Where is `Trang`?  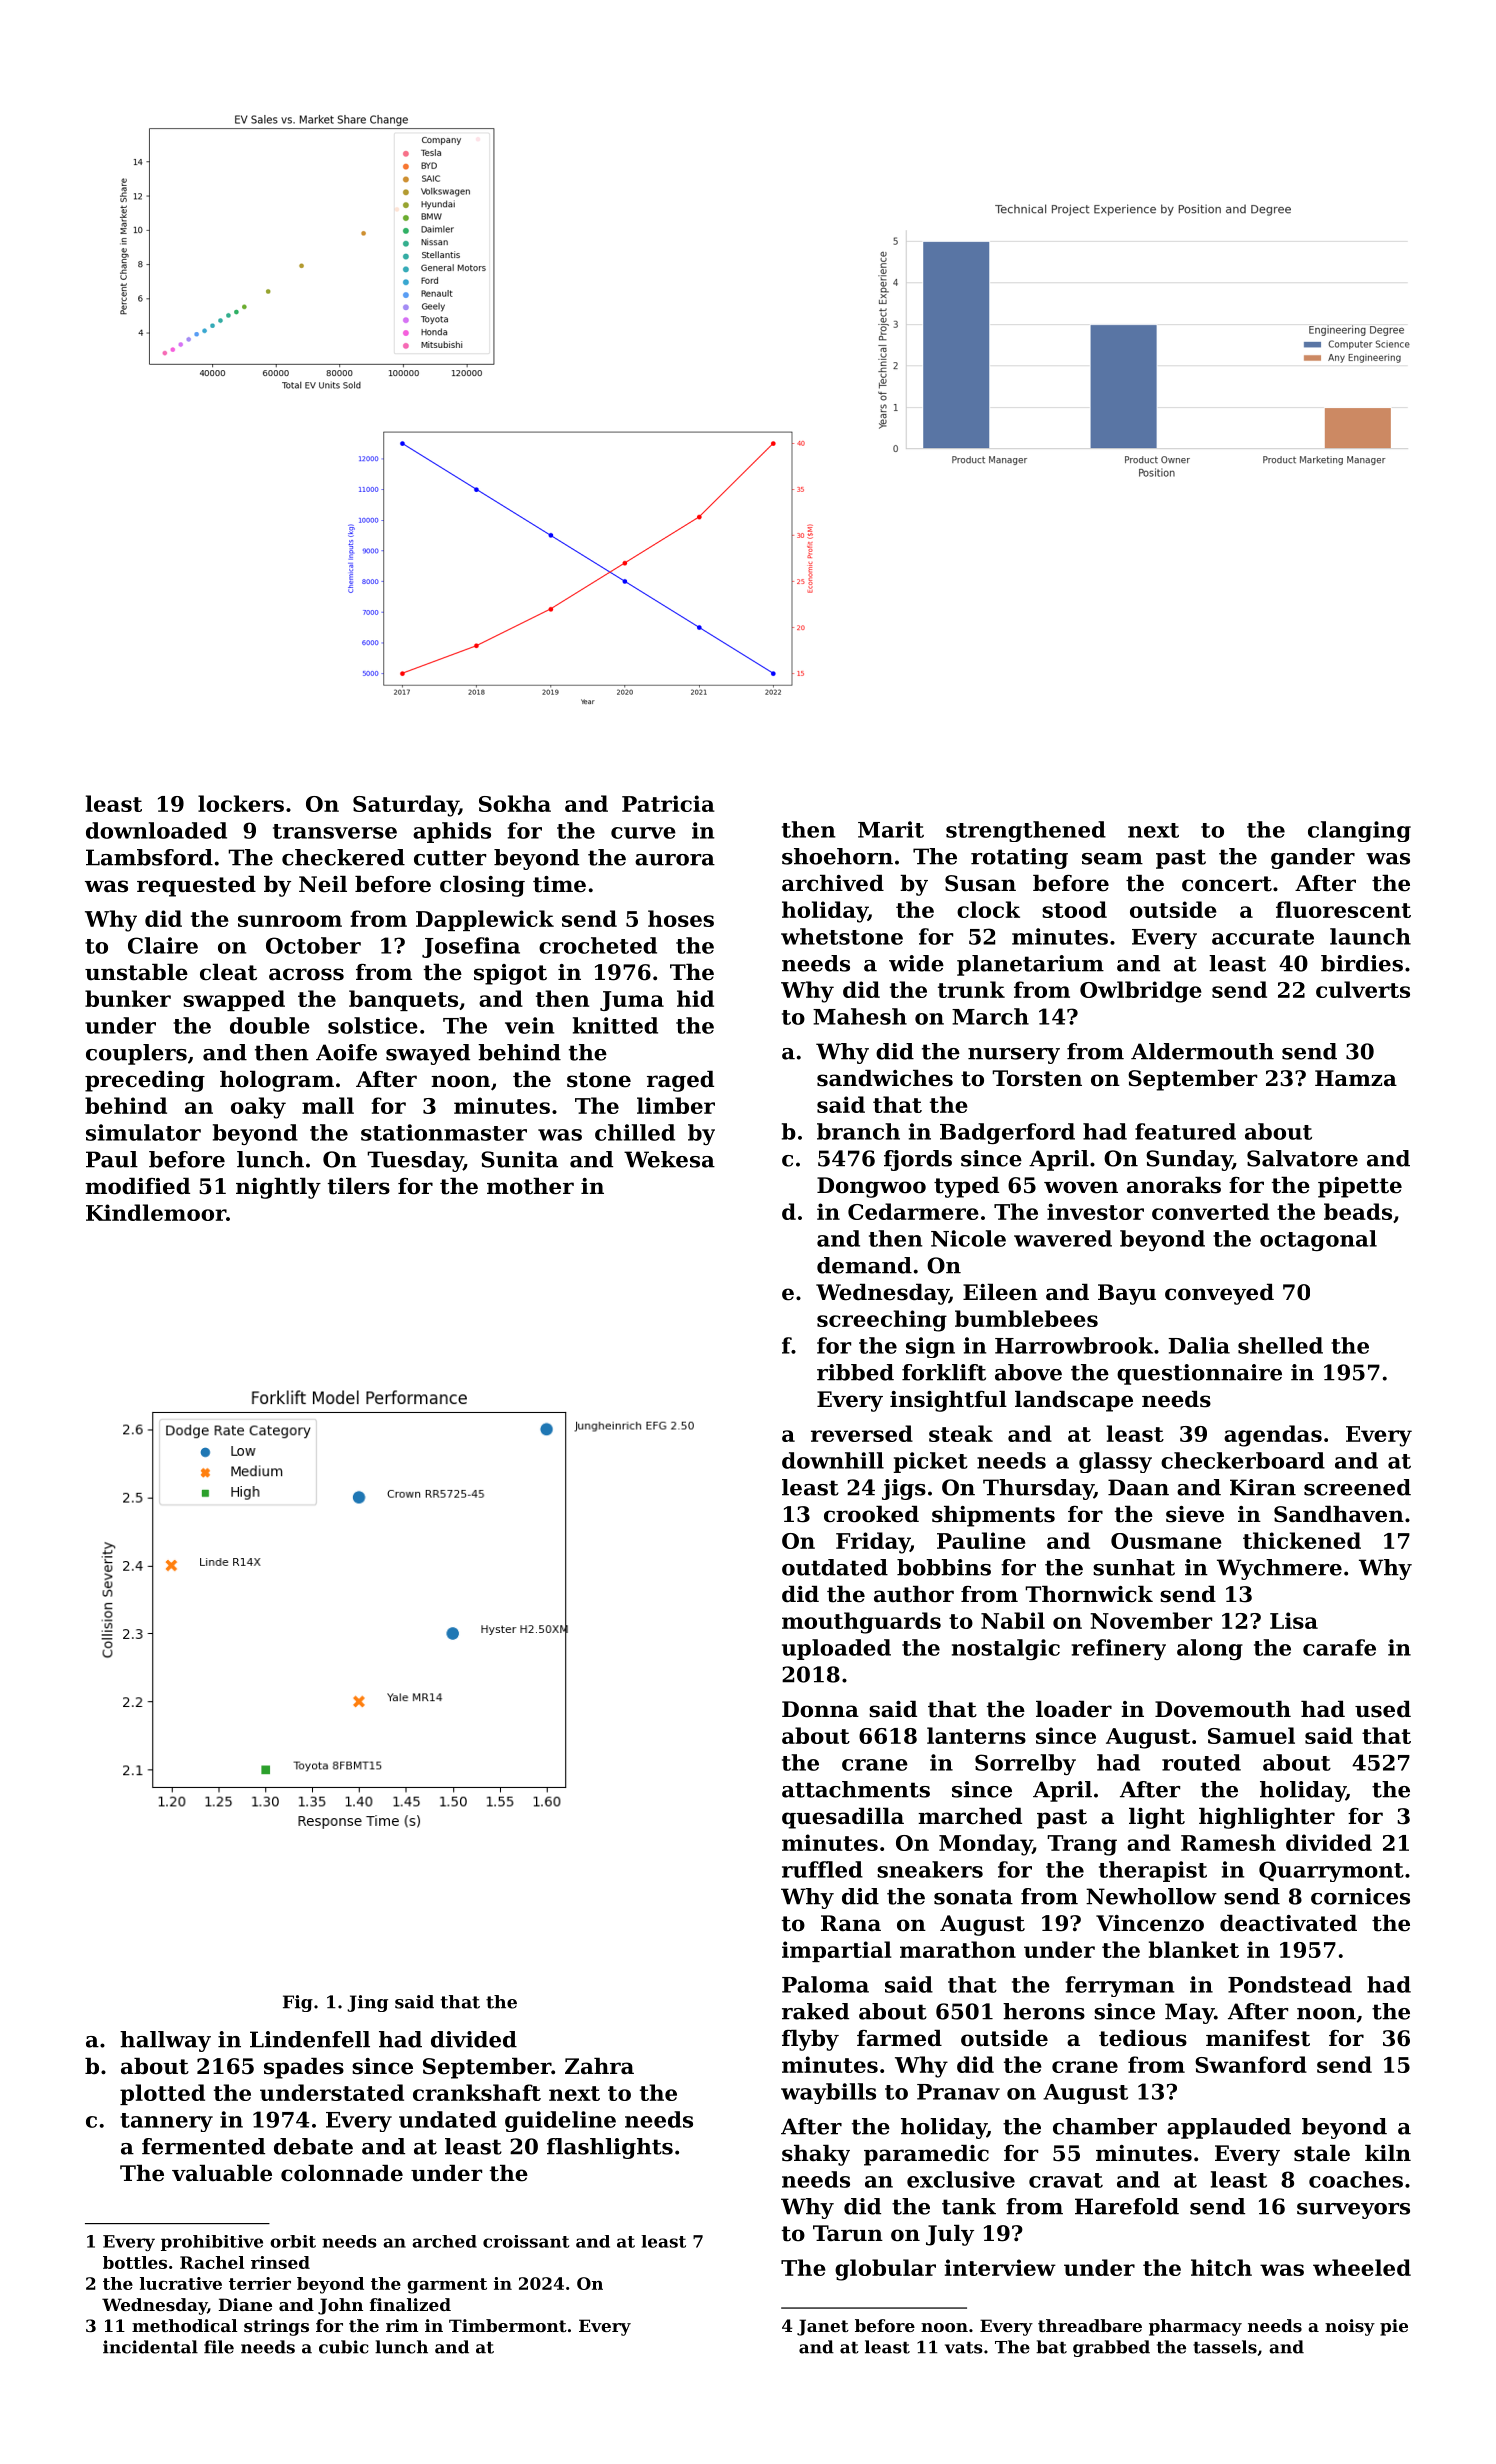 Trang is located at coordinates (1082, 1845).
